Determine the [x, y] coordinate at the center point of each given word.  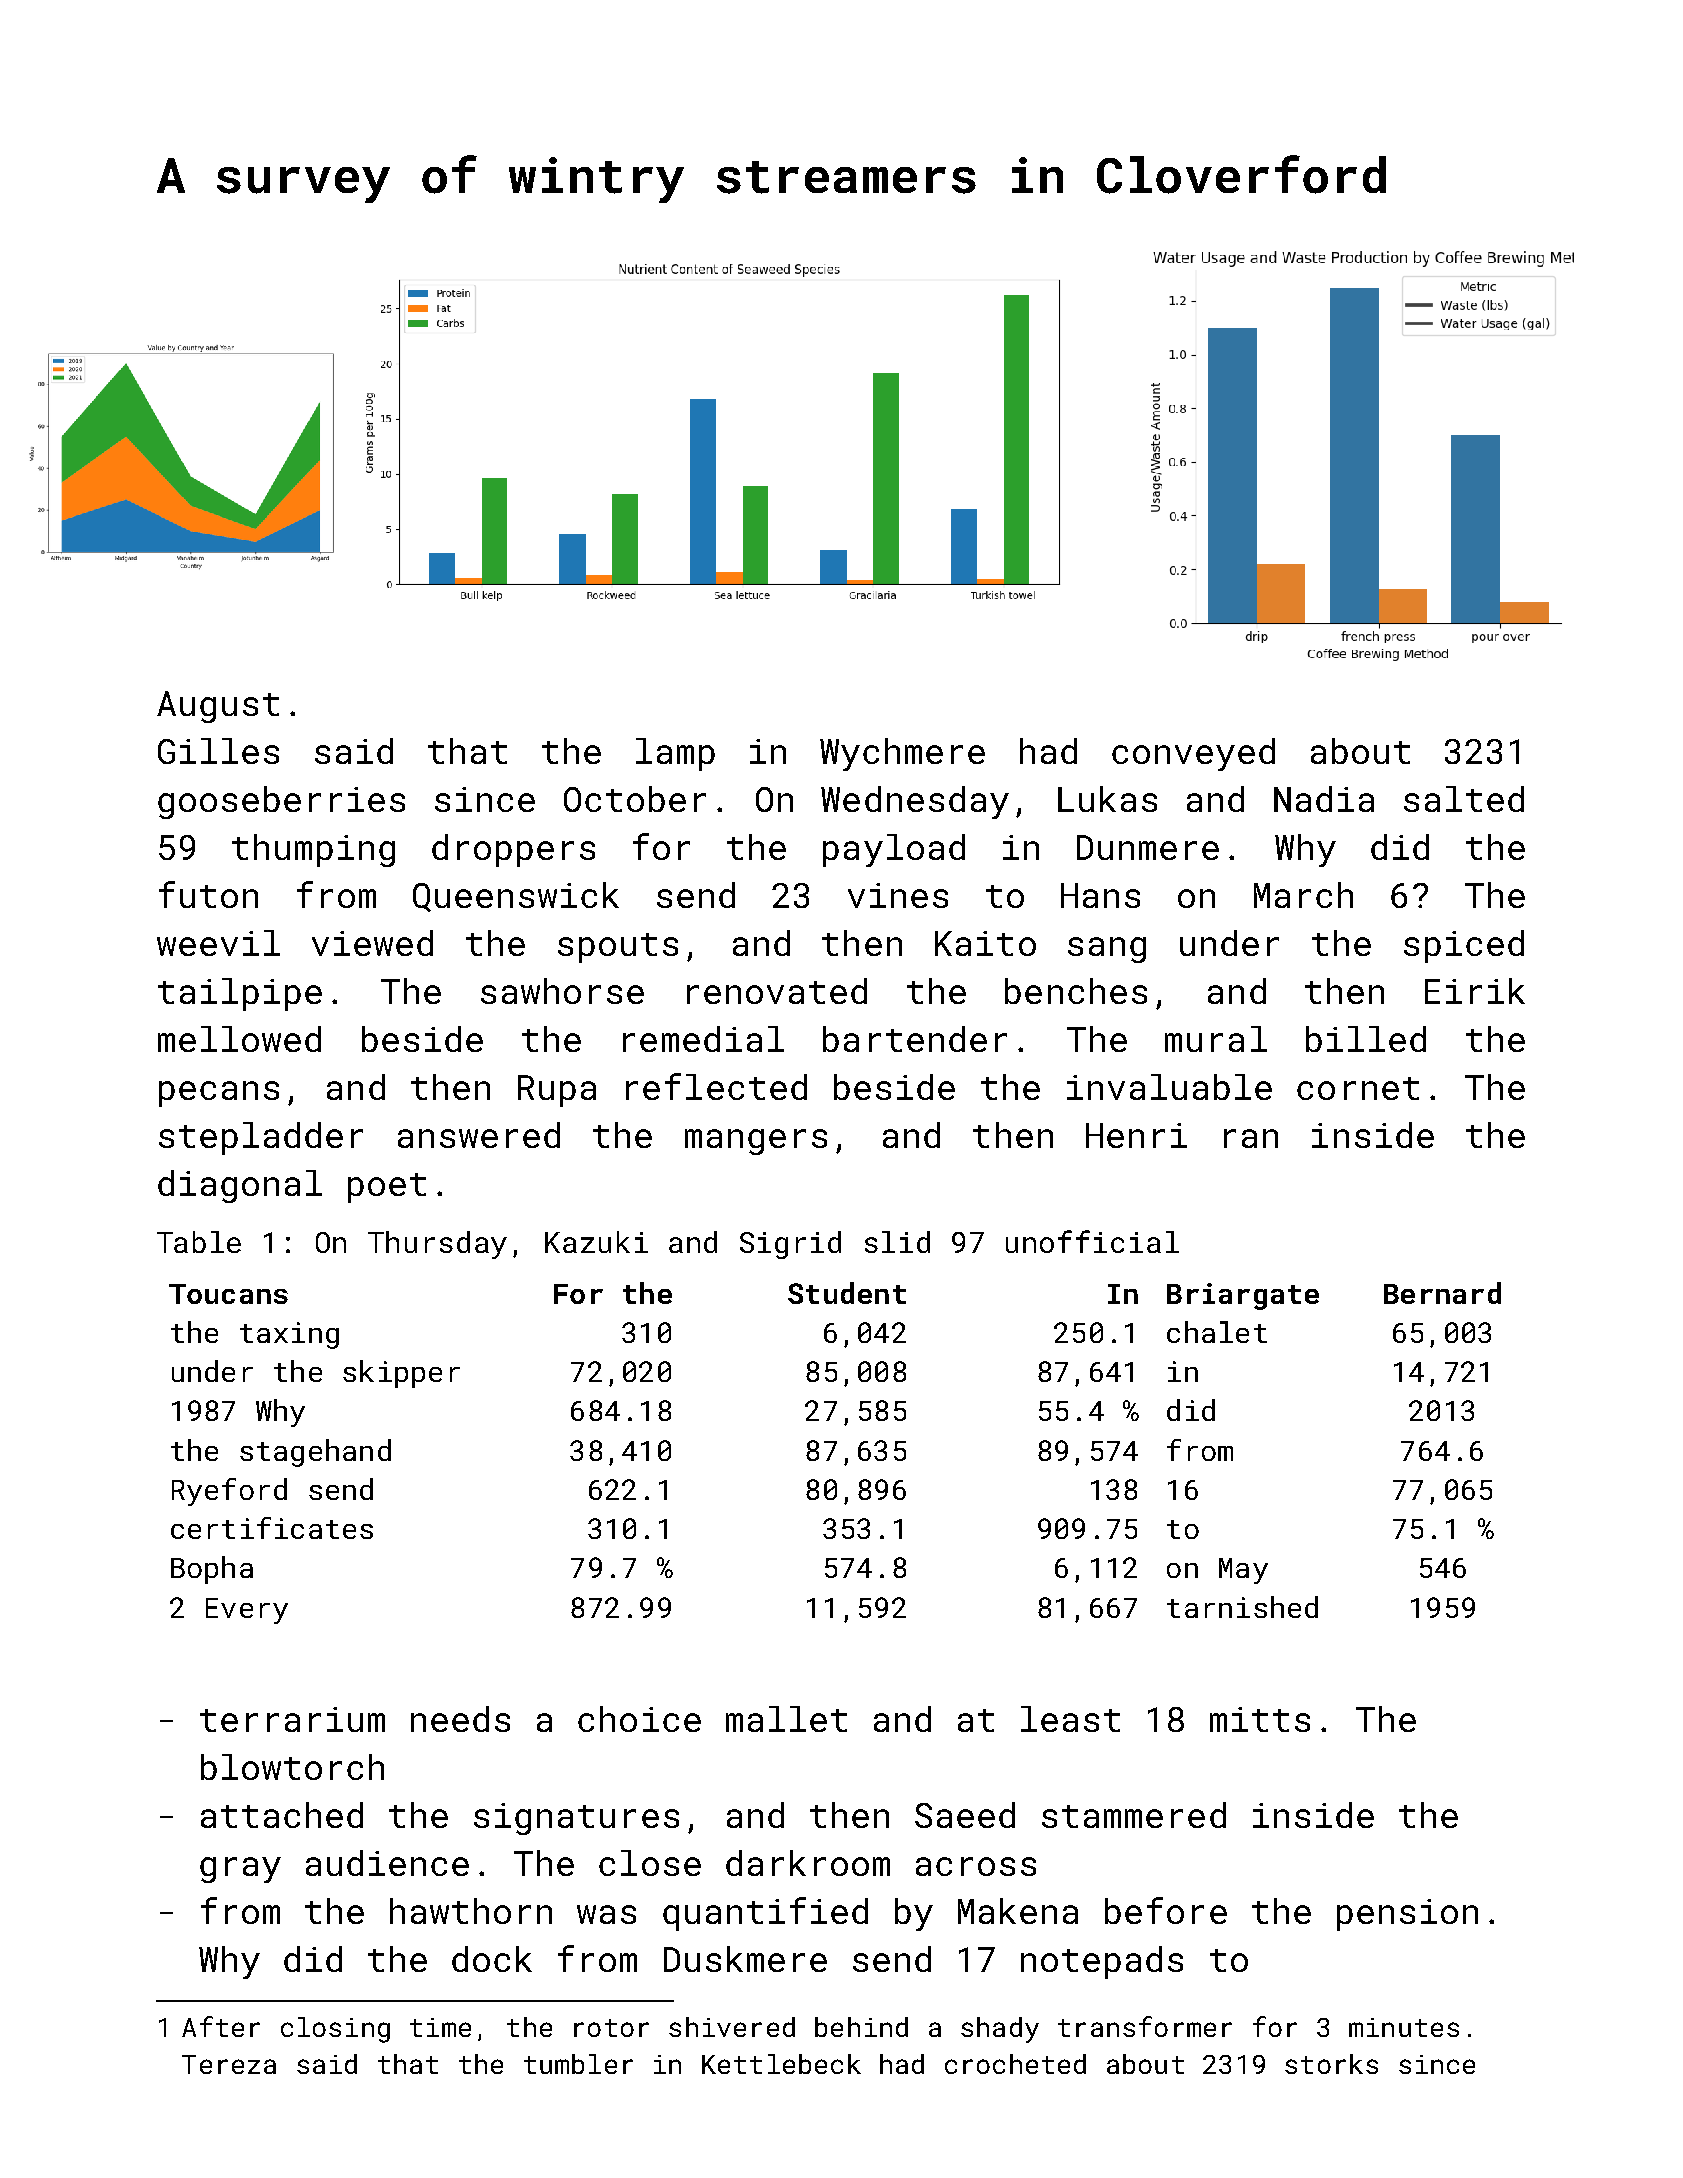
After [221, 2026]
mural [1216, 1039]
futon [208, 894]
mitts [1260, 1719]
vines [898, 895]
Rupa [557, 1091]
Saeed [965, 1815]
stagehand [315, 1453]
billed [1366, 1039]
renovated [777, 991]
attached [282, 1815]
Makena [1018, 1911]
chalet [1217, 1332]
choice [639, 1719]
